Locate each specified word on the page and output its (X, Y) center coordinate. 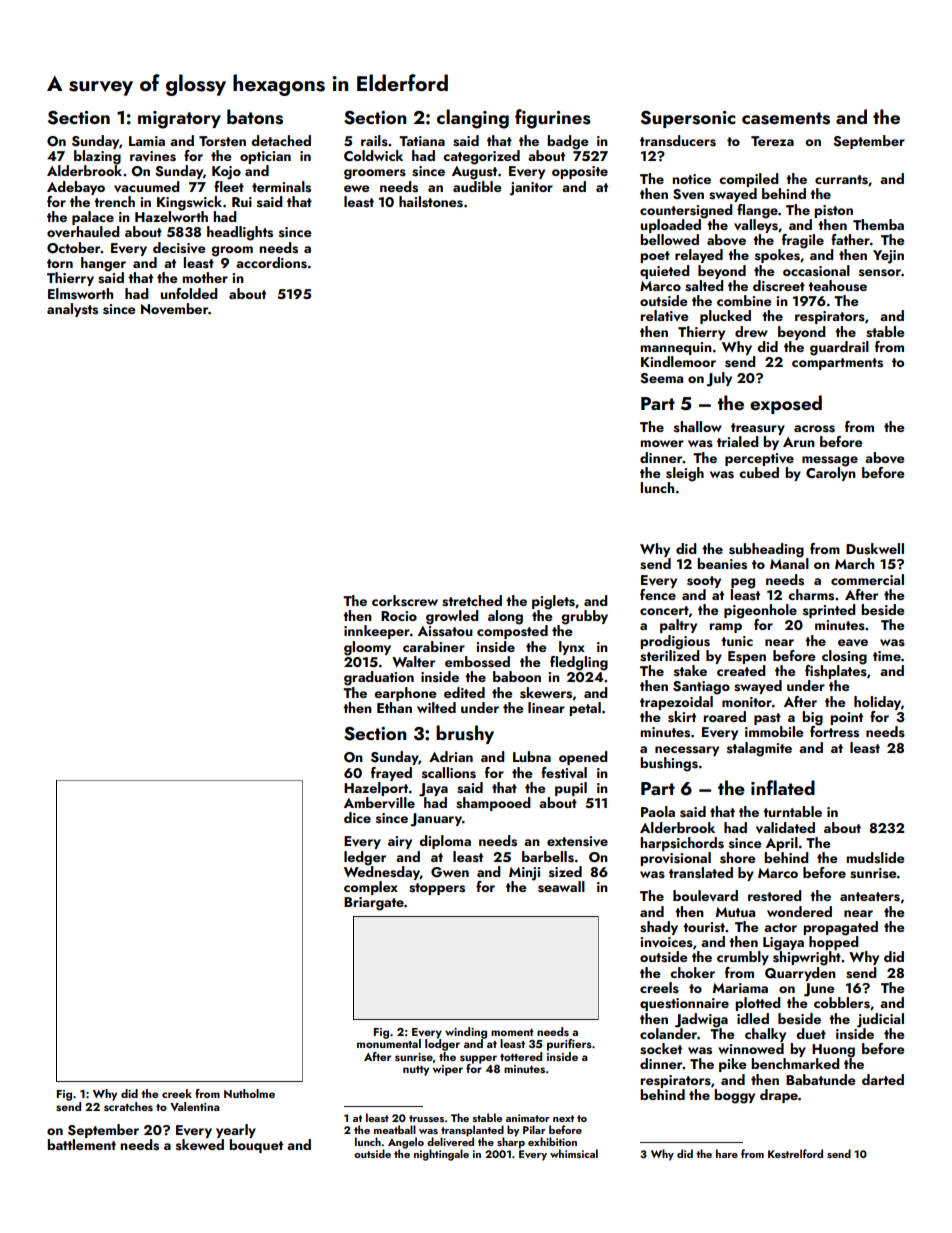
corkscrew (405, 601)
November (174, 308)
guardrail (839, 348)
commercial (867, 579)
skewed (200, 1145)
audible (477, 186)
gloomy (367, 648)
